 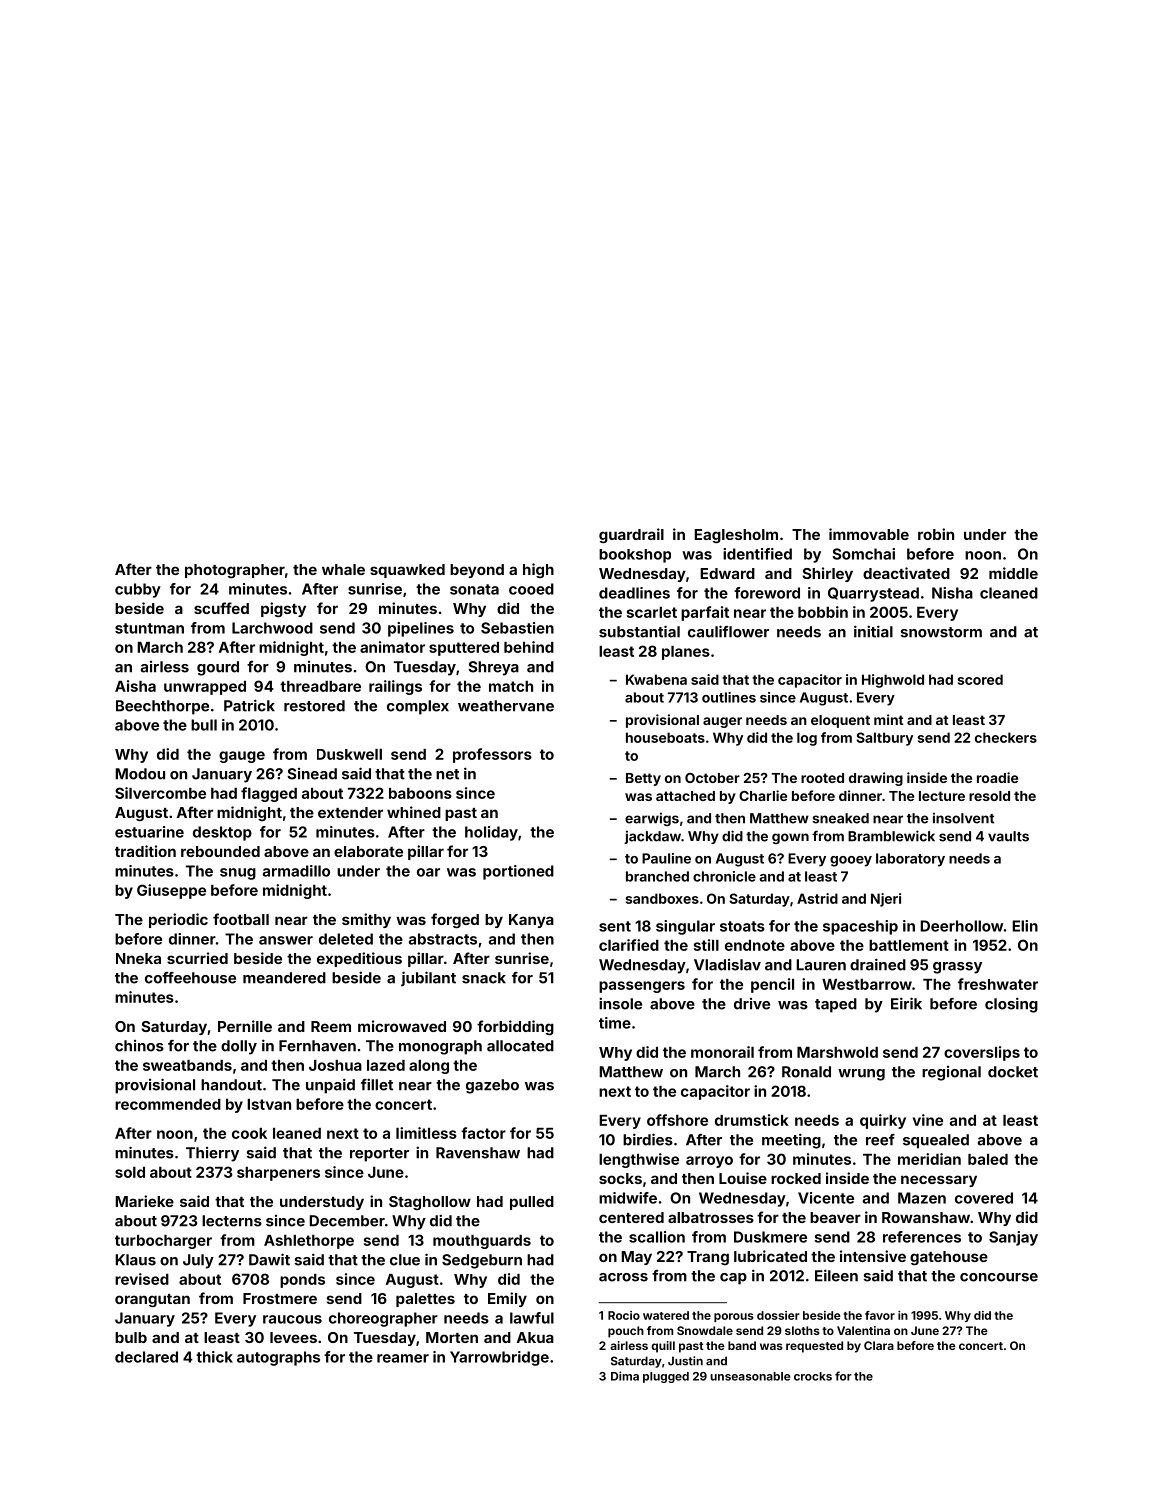 I want to click on estuarine, so click(x=149, y=832).
